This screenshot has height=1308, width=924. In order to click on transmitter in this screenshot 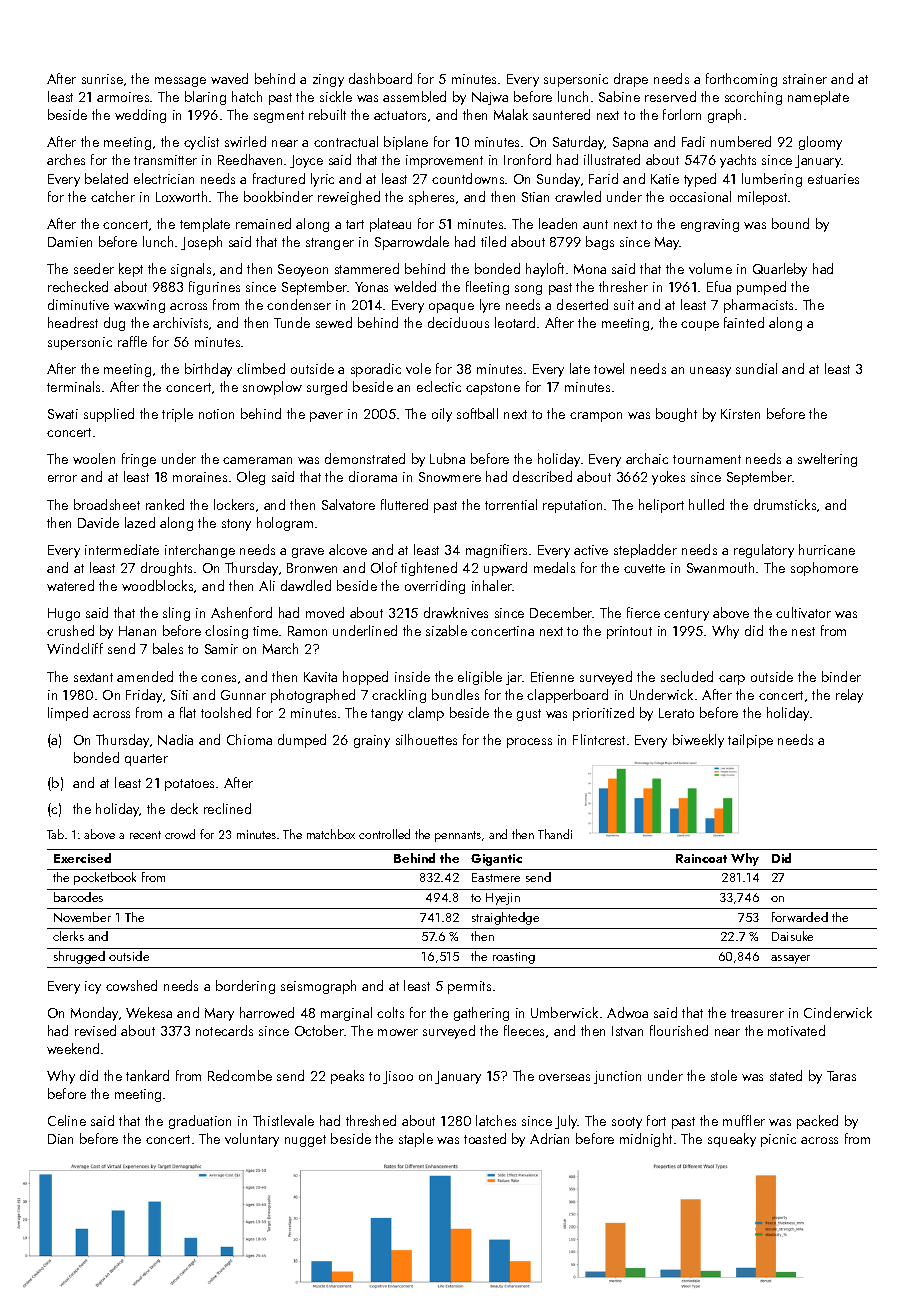, I will do `click(165, 160)`.
